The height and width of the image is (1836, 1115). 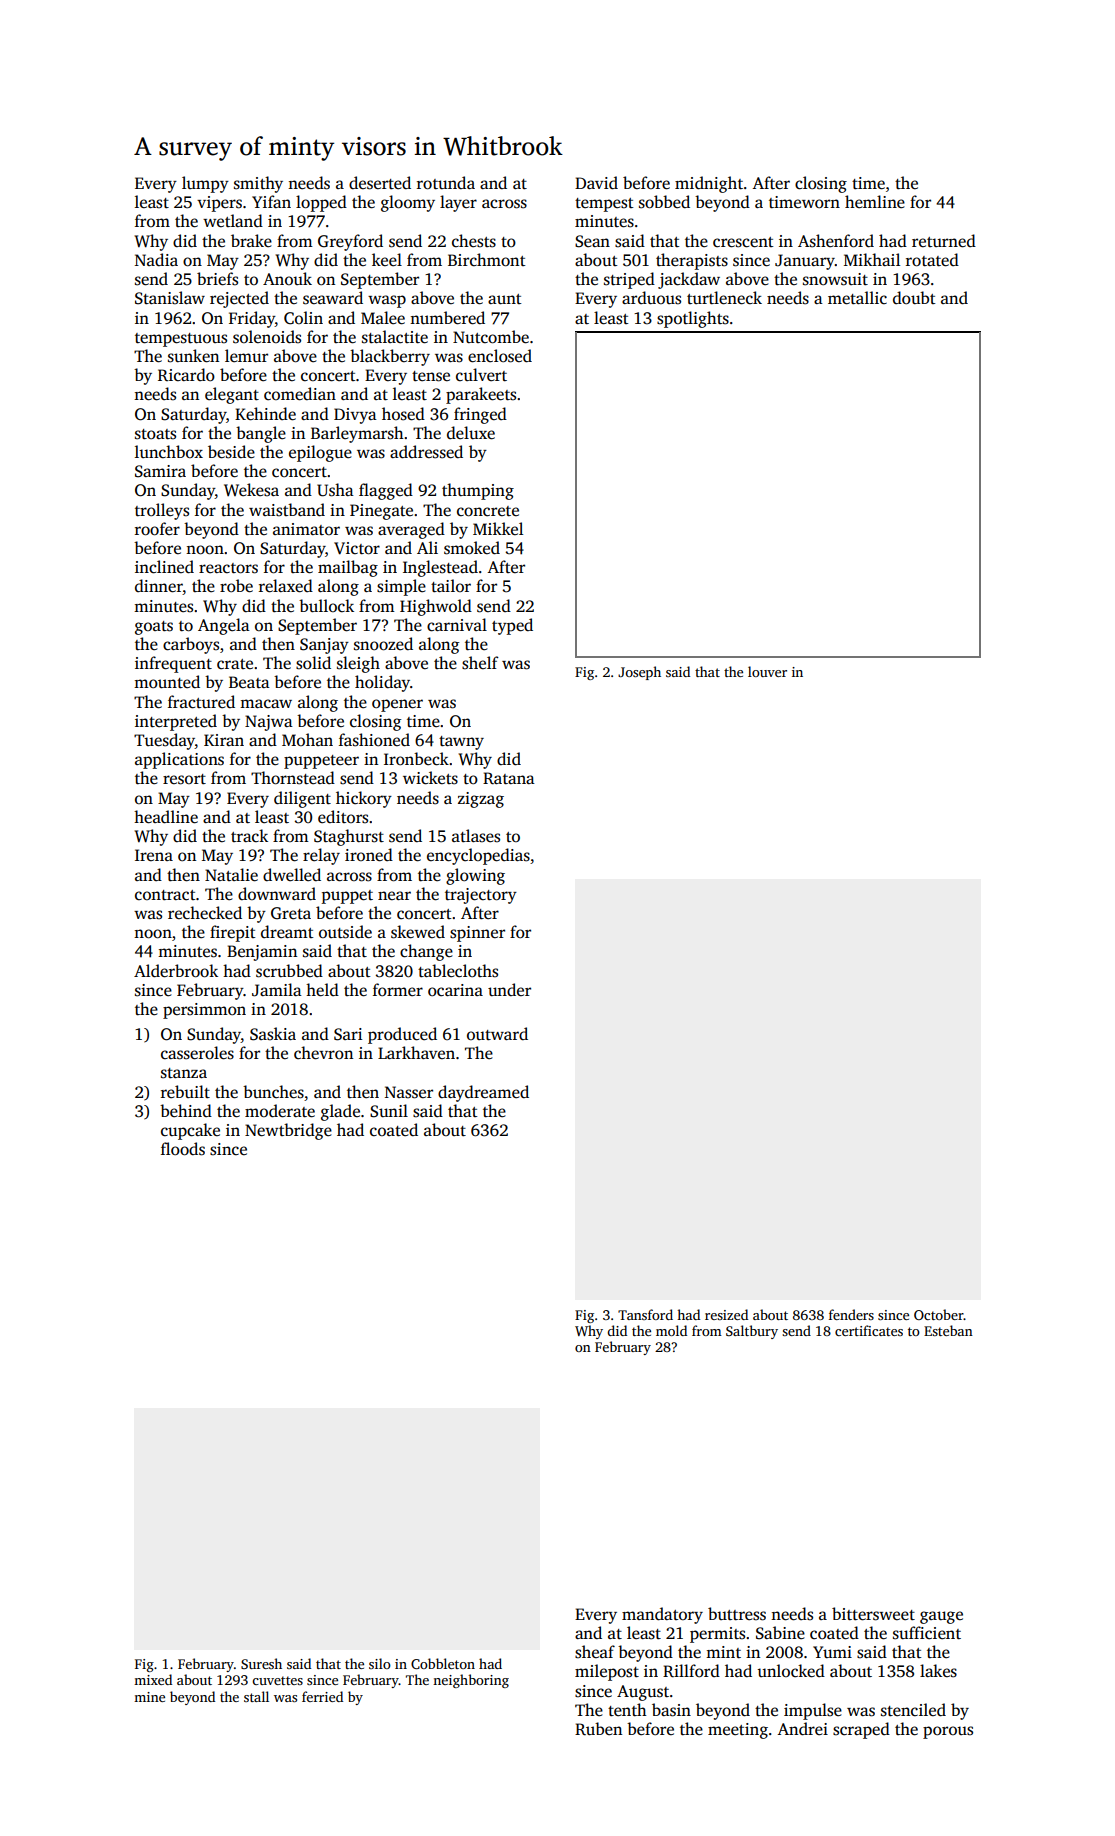 What do you see at coordinates (183, 1149) in the image?
I see `floods` at bounding box center [183, 1149].
